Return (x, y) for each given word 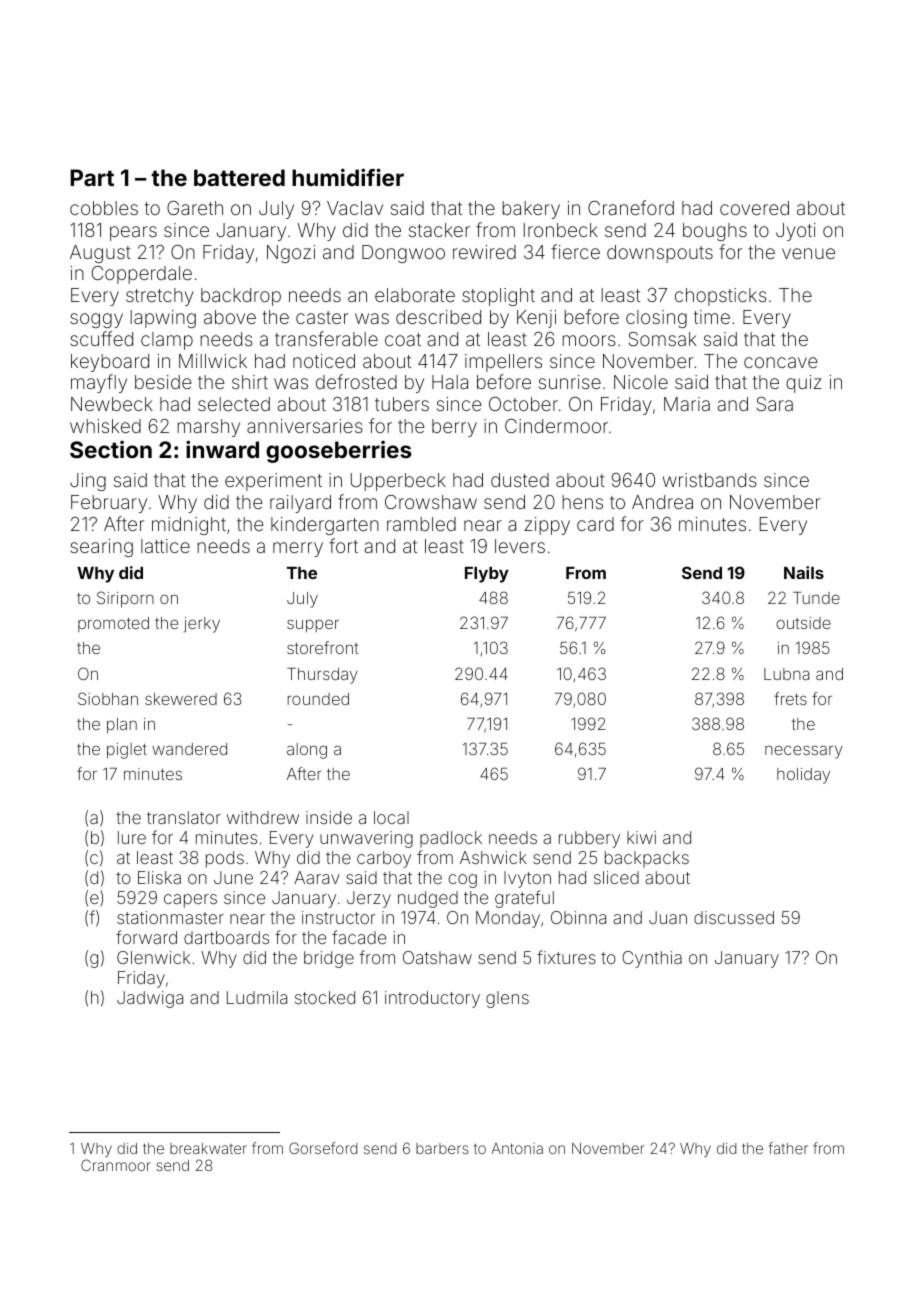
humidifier (348, 177)
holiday (803, 776)
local (391, 817)
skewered (181, 699)
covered (754, 208)
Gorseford (323, 1148)
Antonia (517, 1148)
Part (92, 177)
